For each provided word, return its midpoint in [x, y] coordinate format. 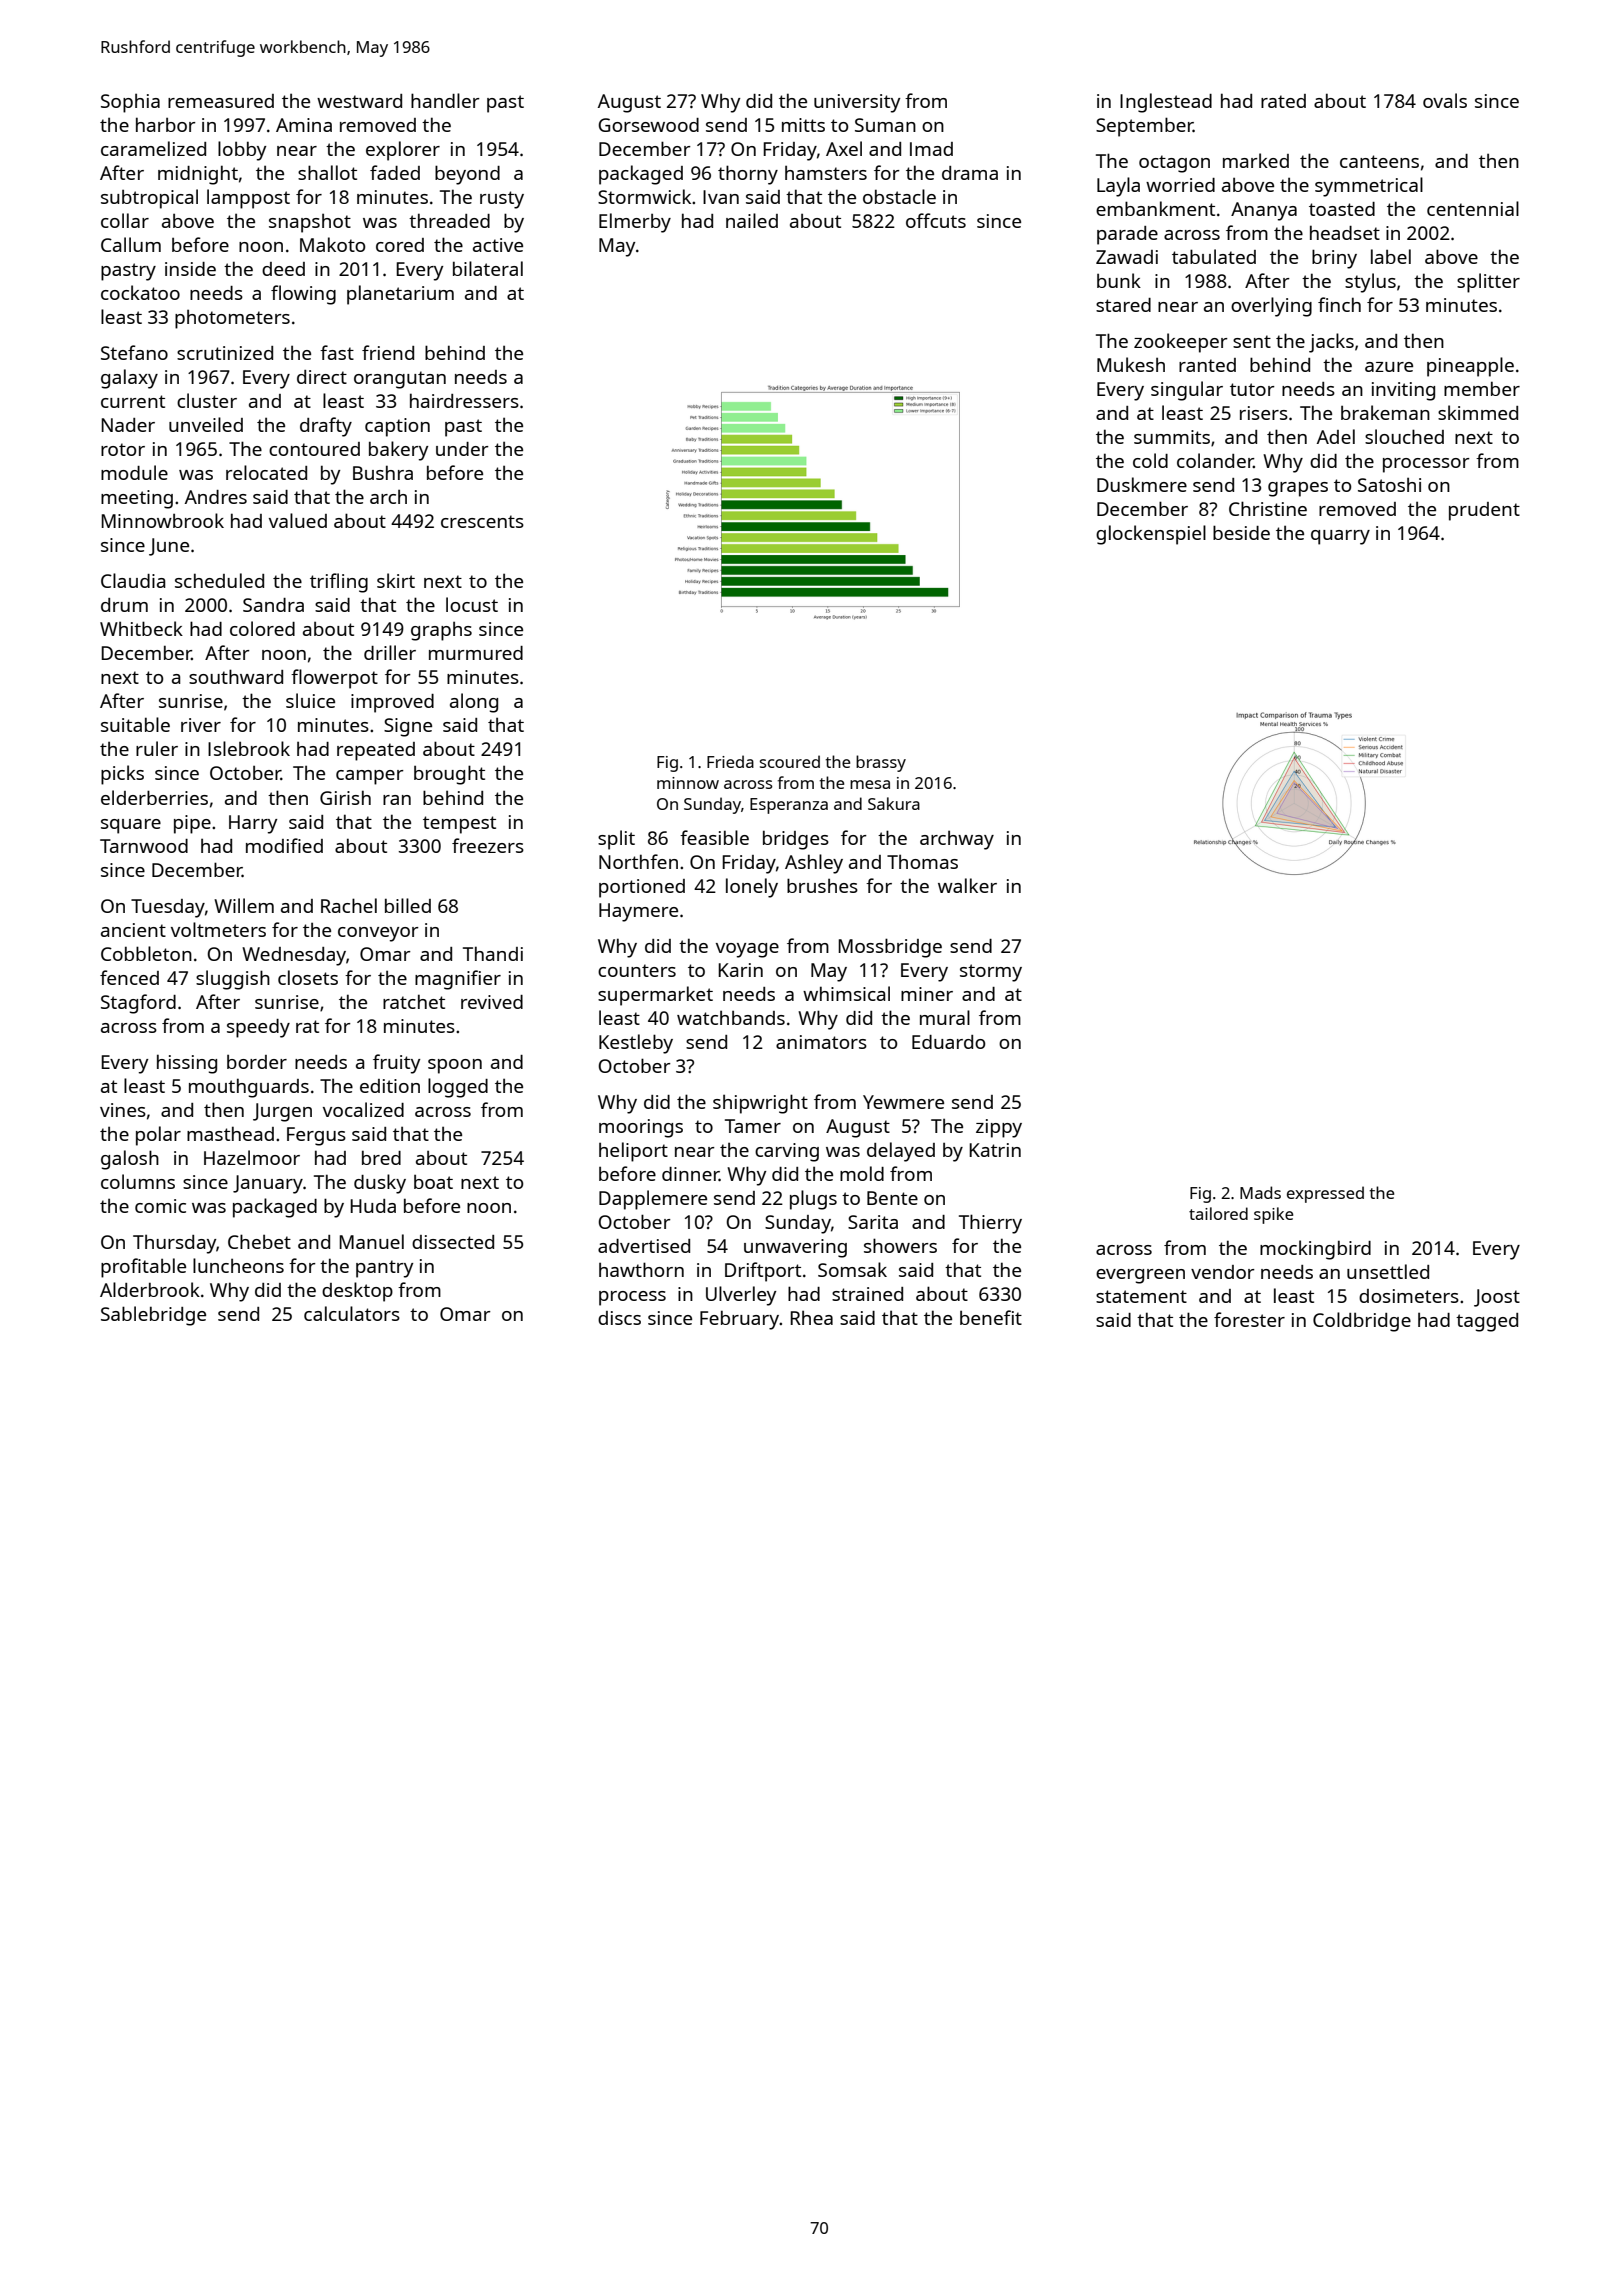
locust [472, 604]
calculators [352, 1313]
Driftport [763, 1272]
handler [445, 100]
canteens [1379, 161]
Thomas [922, 861]
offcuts [936, 220]
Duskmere [1142, 484]
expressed [1325, 1194]
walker [967, 885]
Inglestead [1166, 103]
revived [492, 1002]
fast [337, 352]
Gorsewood [648, 125]
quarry [1340, 537]
